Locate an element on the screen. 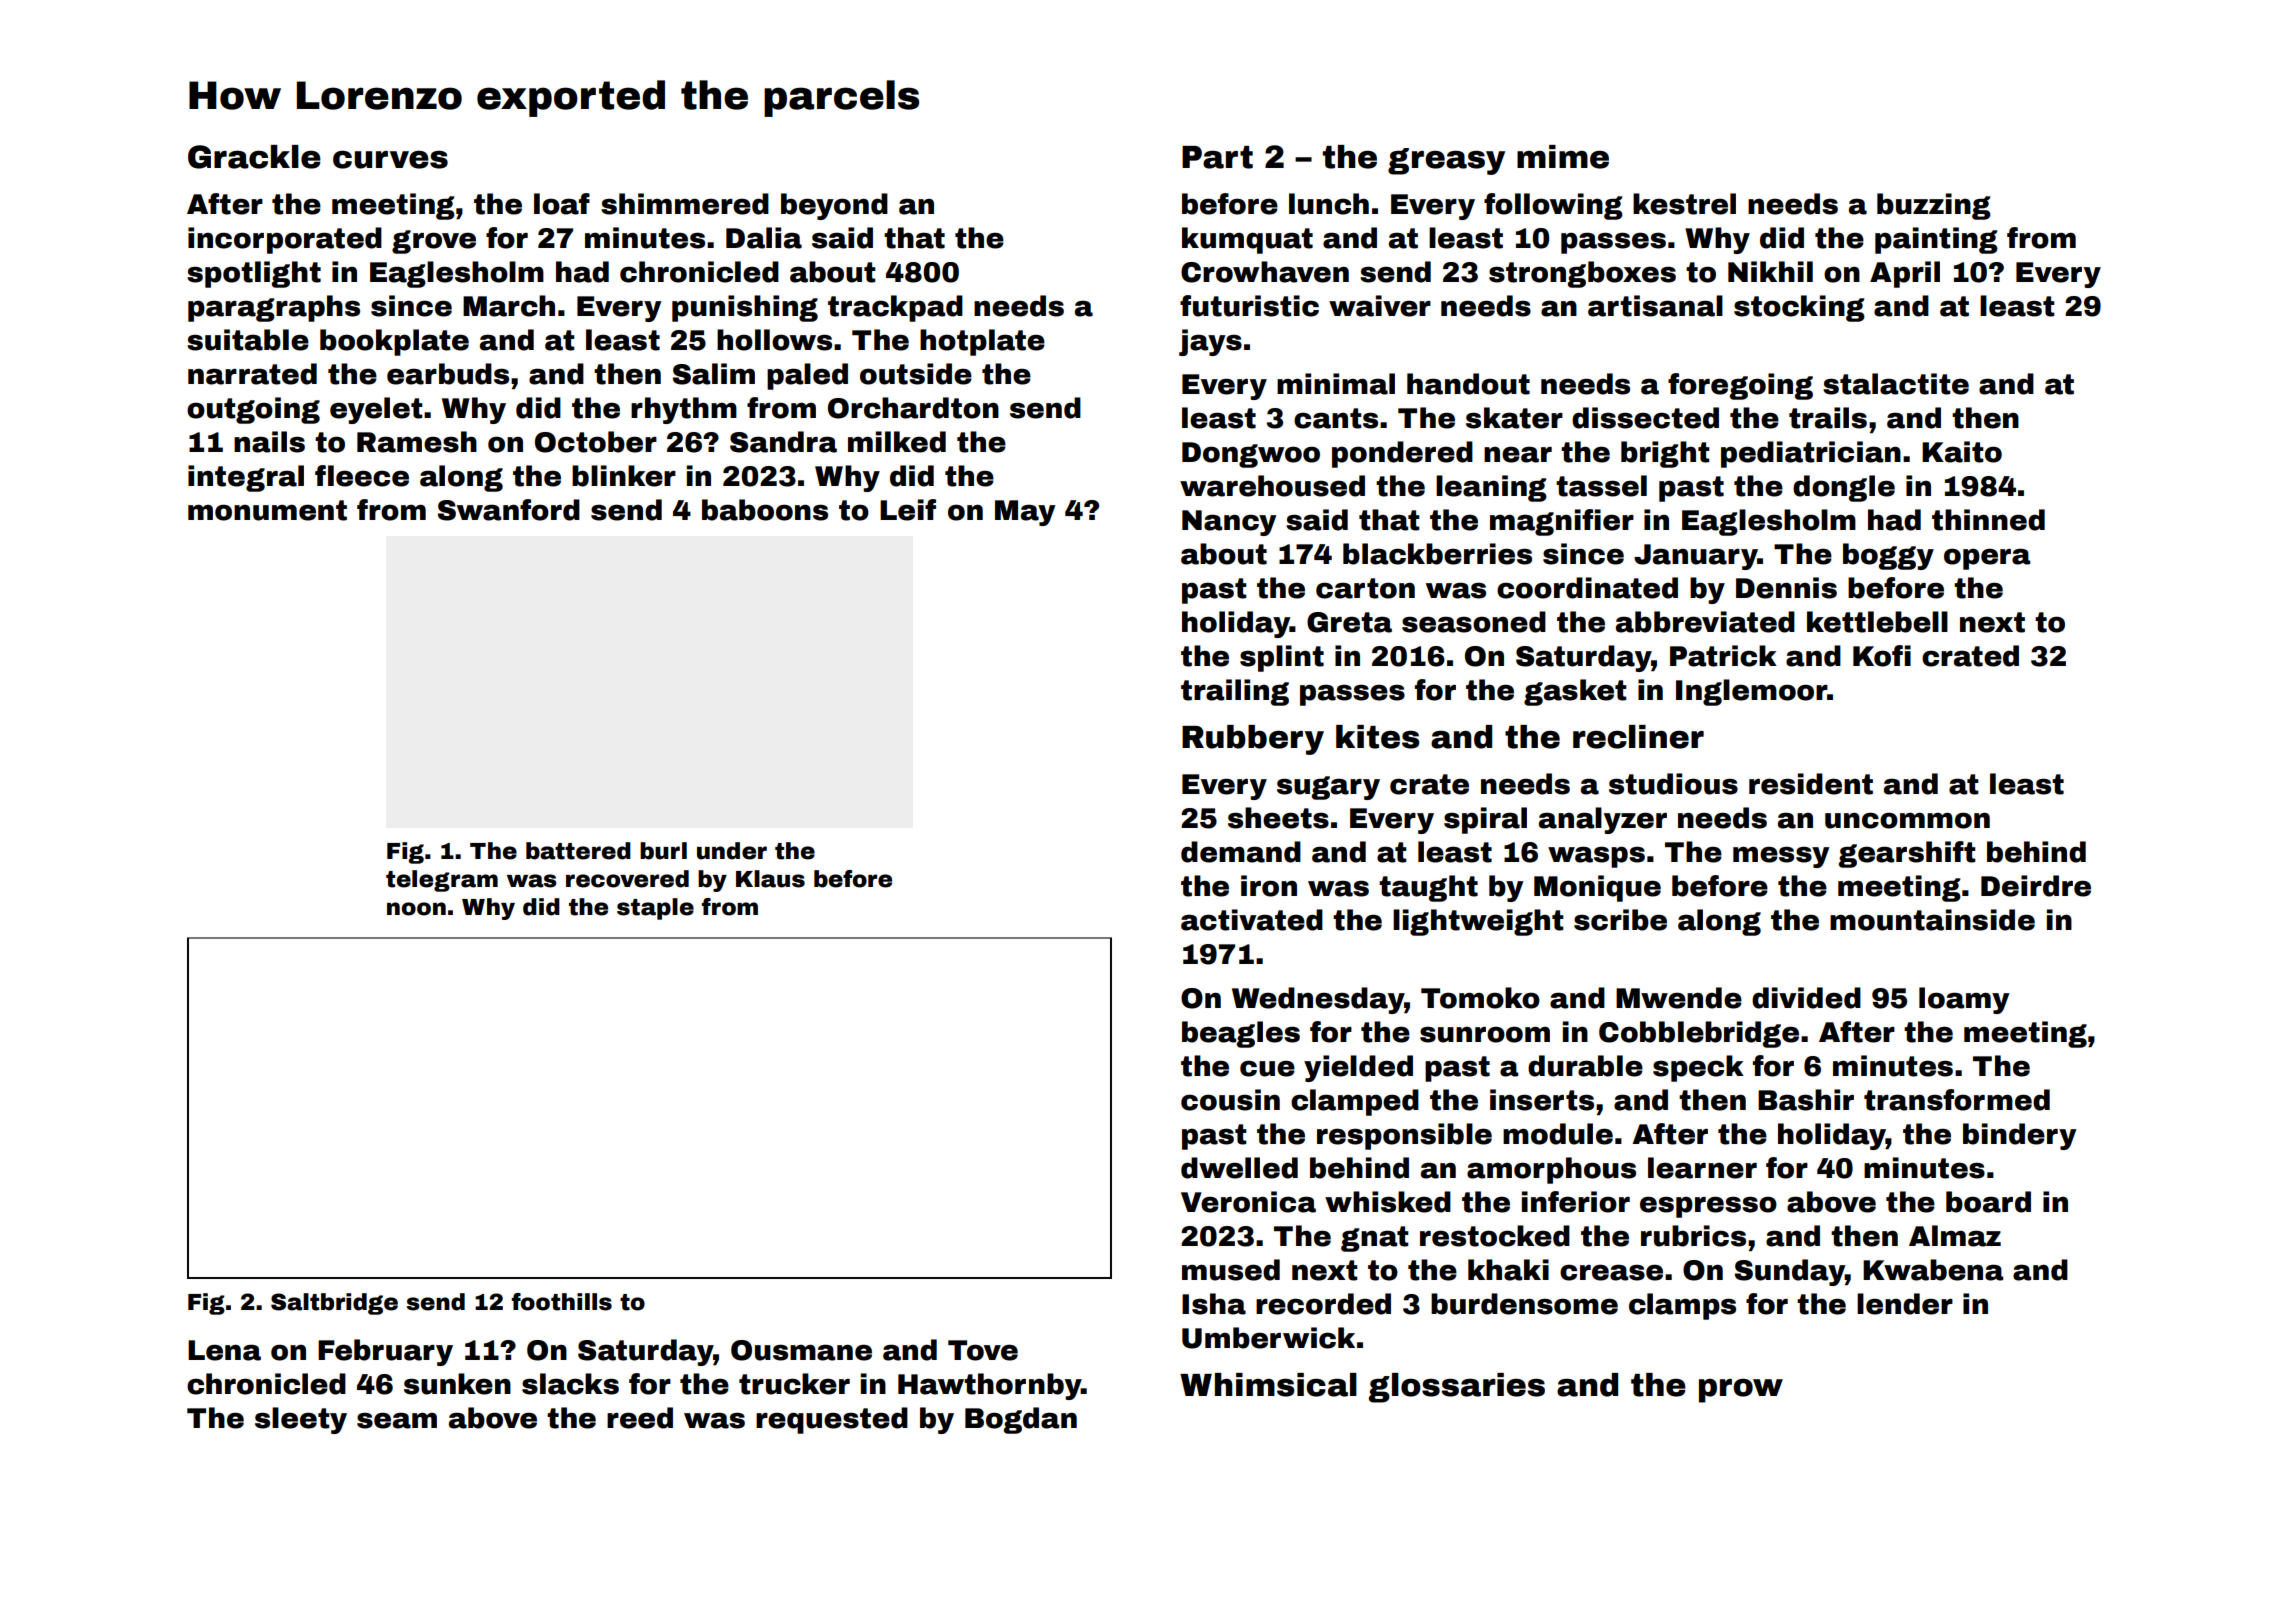 The height and width of the screenshot is (1620, 2292). staple is located at coordinates (655, 909).
